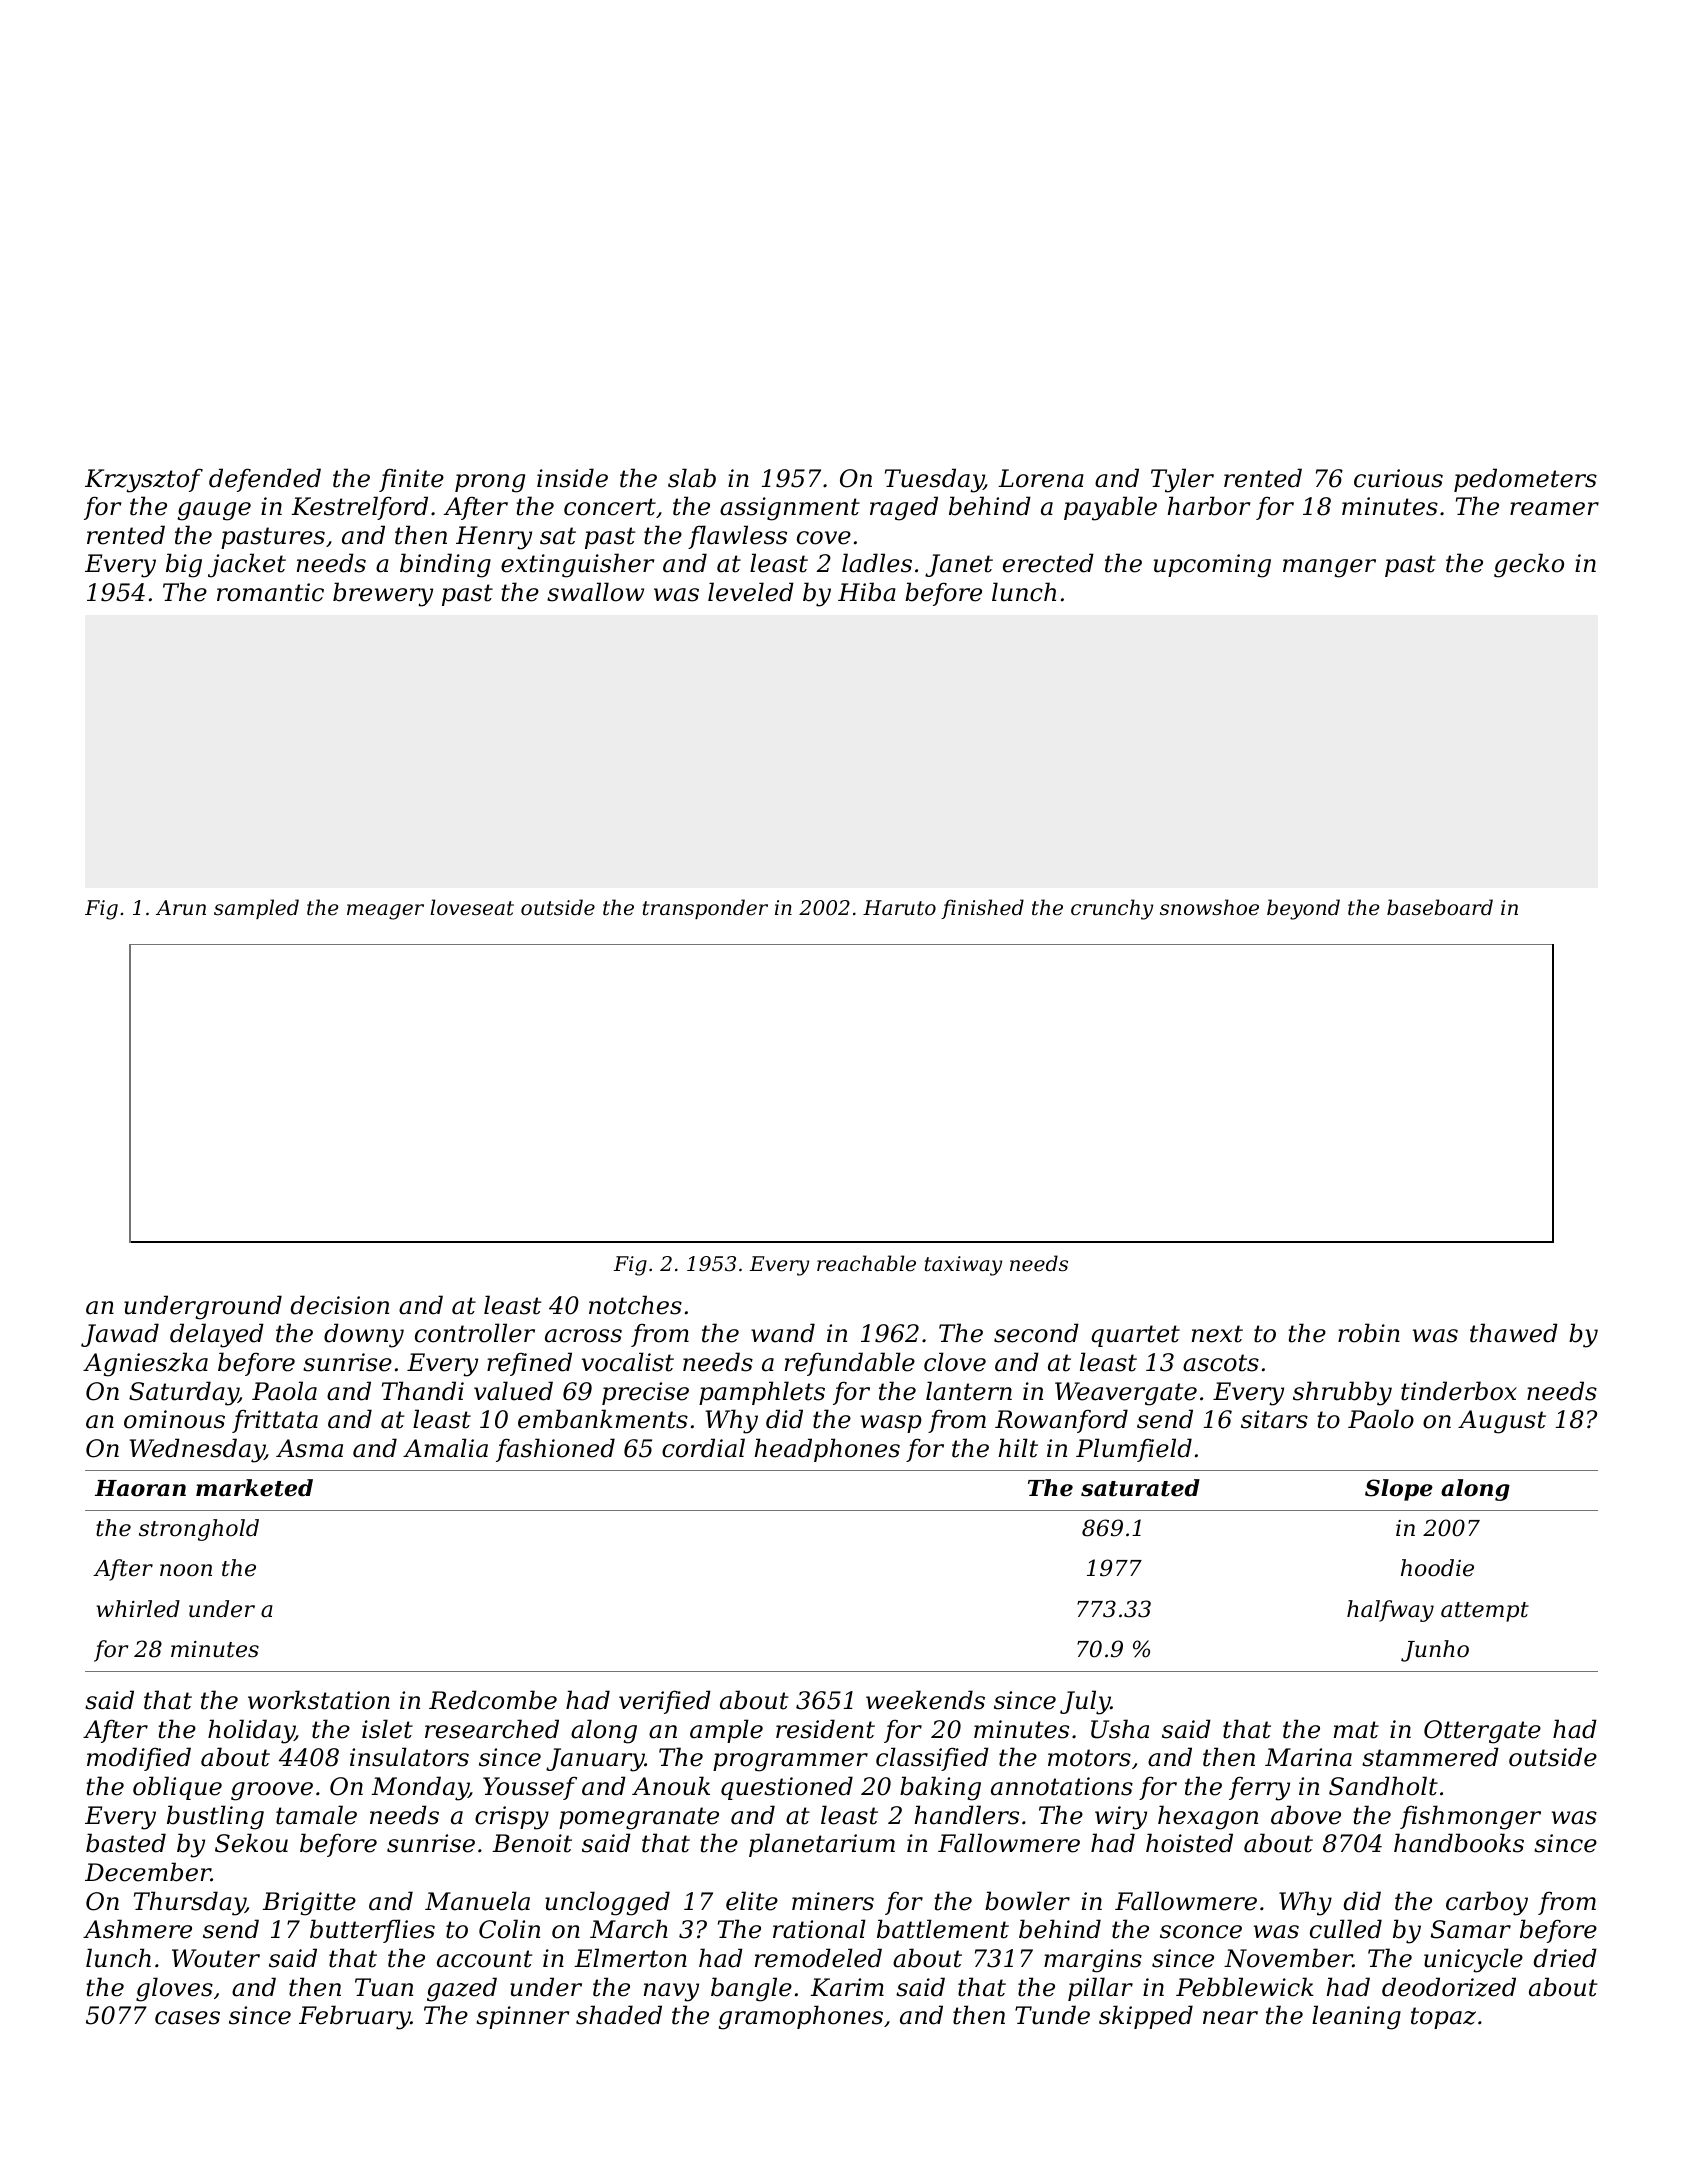  What do you see at coordinates (959, 565) in the document?
I see `Janet` at bounding box center [959, 565].
